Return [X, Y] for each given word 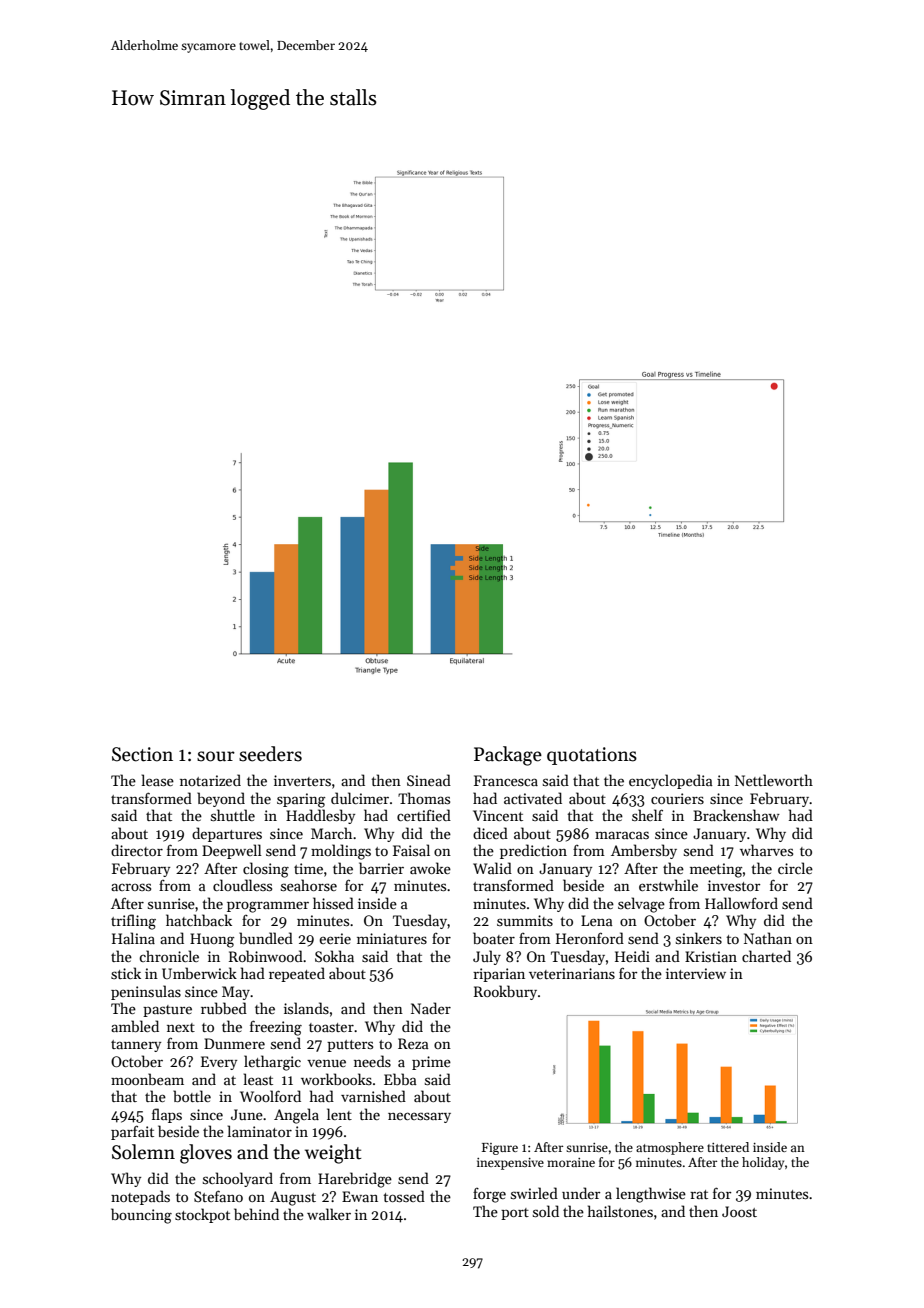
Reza [413, 1043]
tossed [404, 1196]
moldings [341, 852]
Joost [739, 1211]
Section [142, 754]
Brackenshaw [736, 815]
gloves [206, 1154]
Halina [133, 938]
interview [696, 973]
